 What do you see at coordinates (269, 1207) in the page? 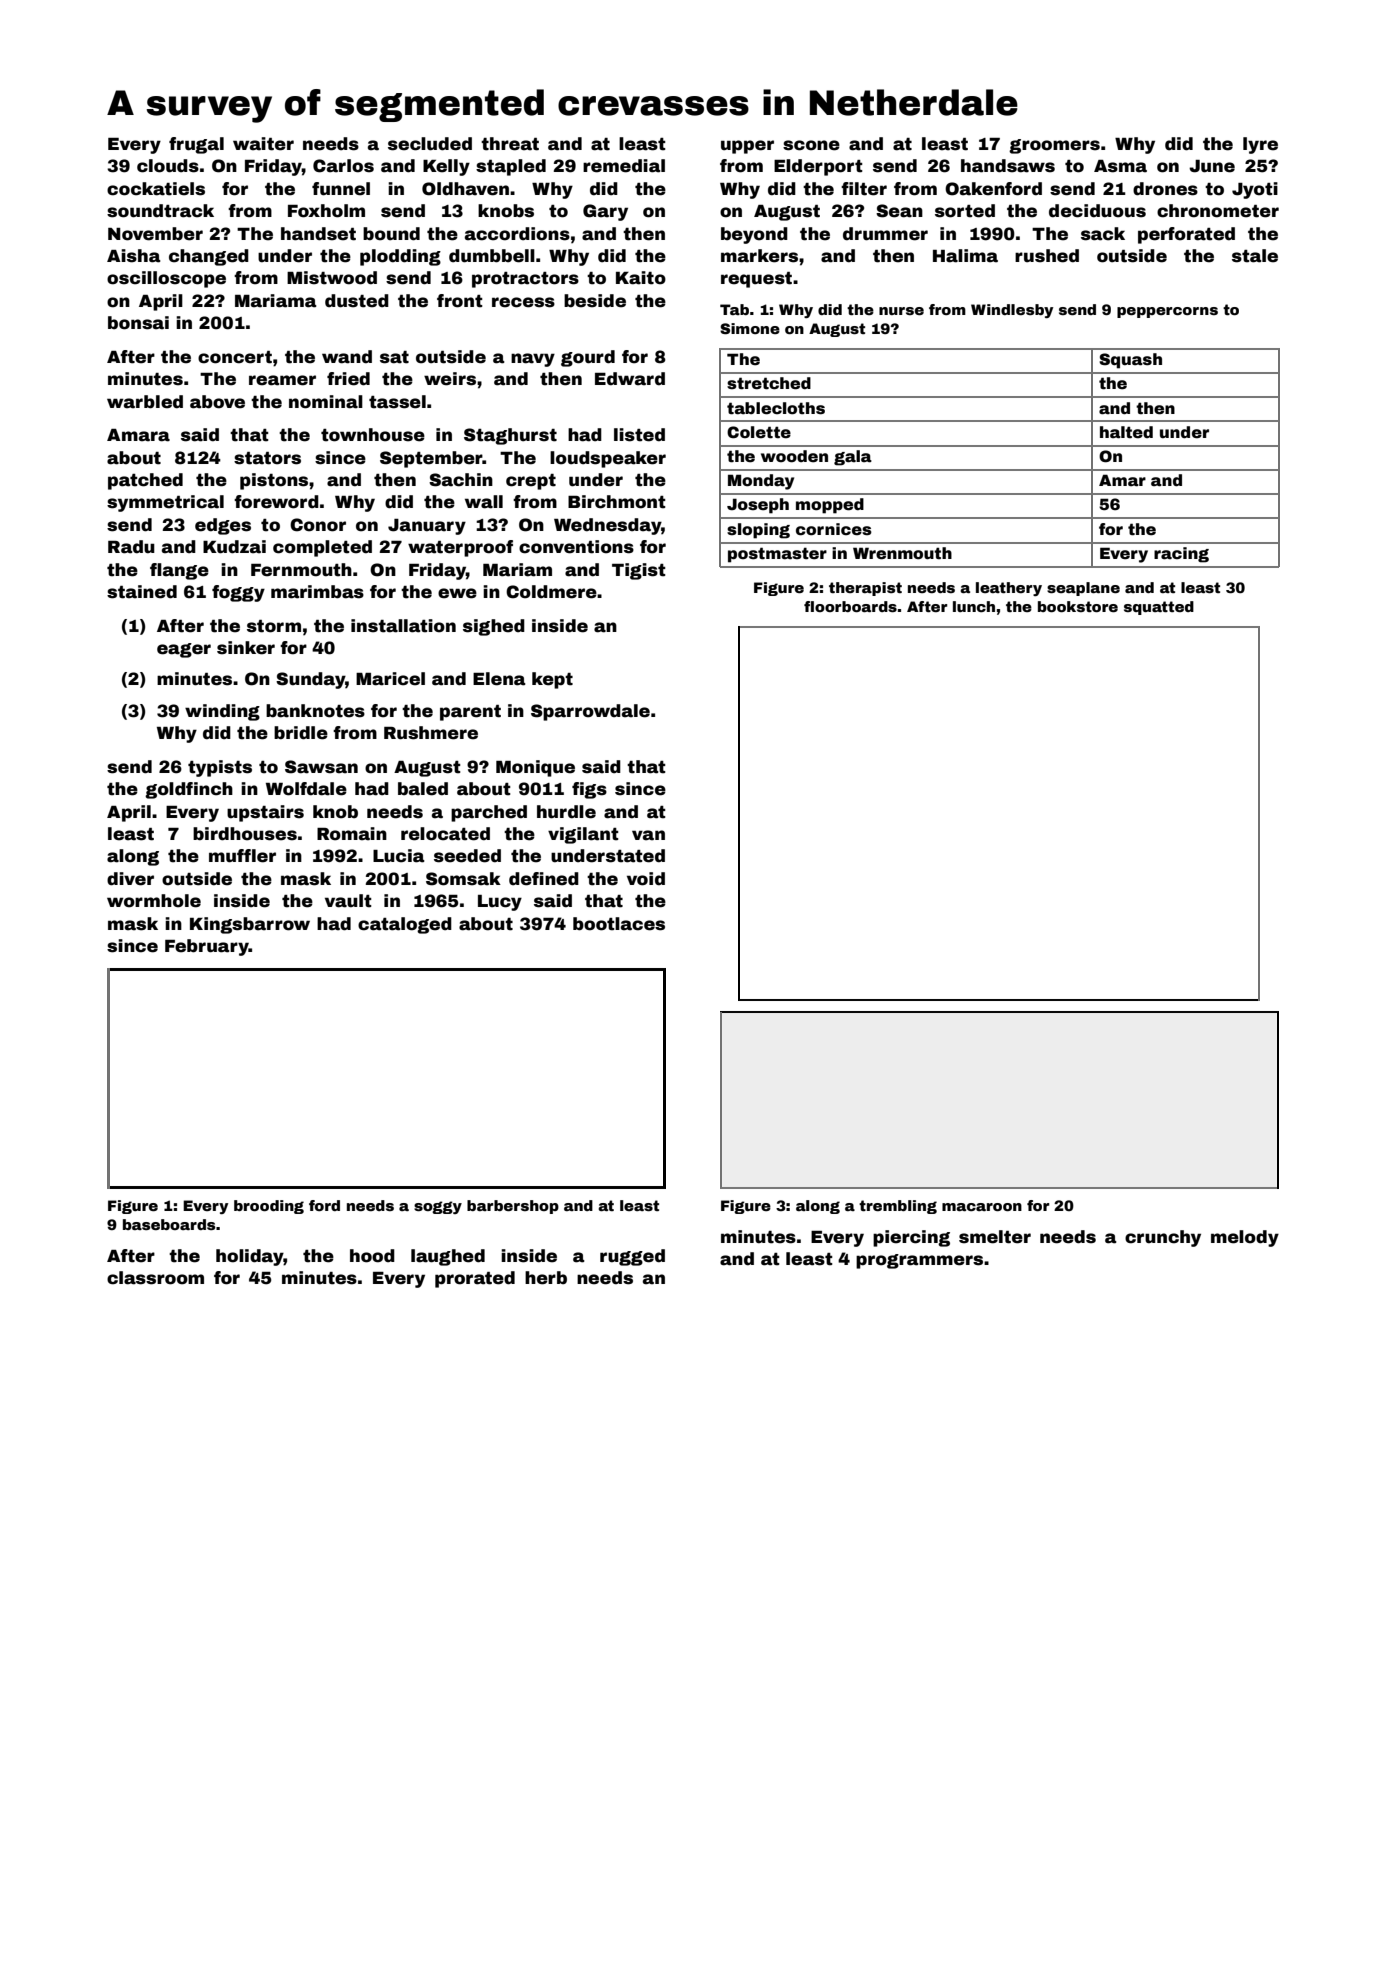
I see `brooding` at bounding box center [269, 1207].
